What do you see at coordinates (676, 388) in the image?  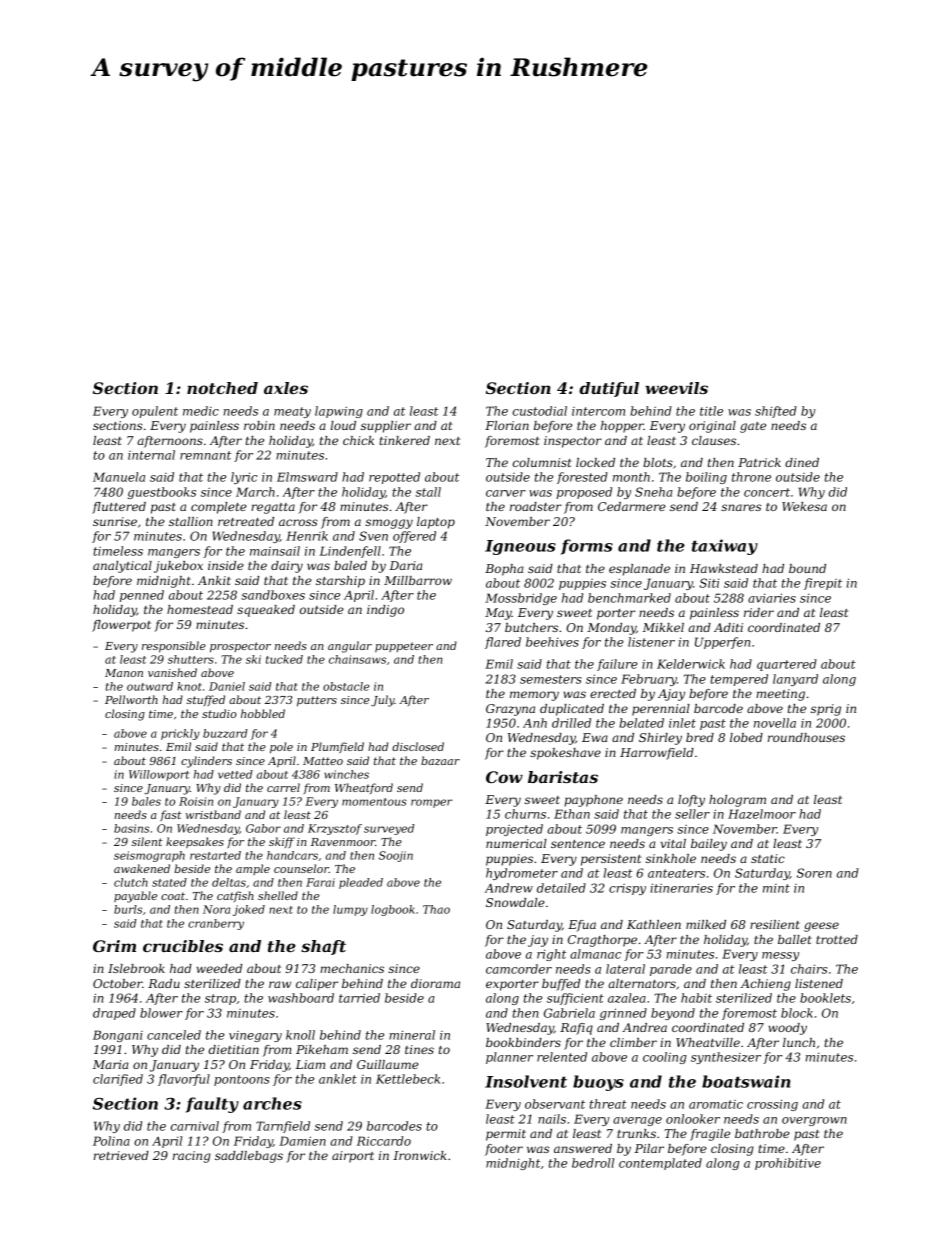 I see `weevils` at bounding box center [676, 388].
